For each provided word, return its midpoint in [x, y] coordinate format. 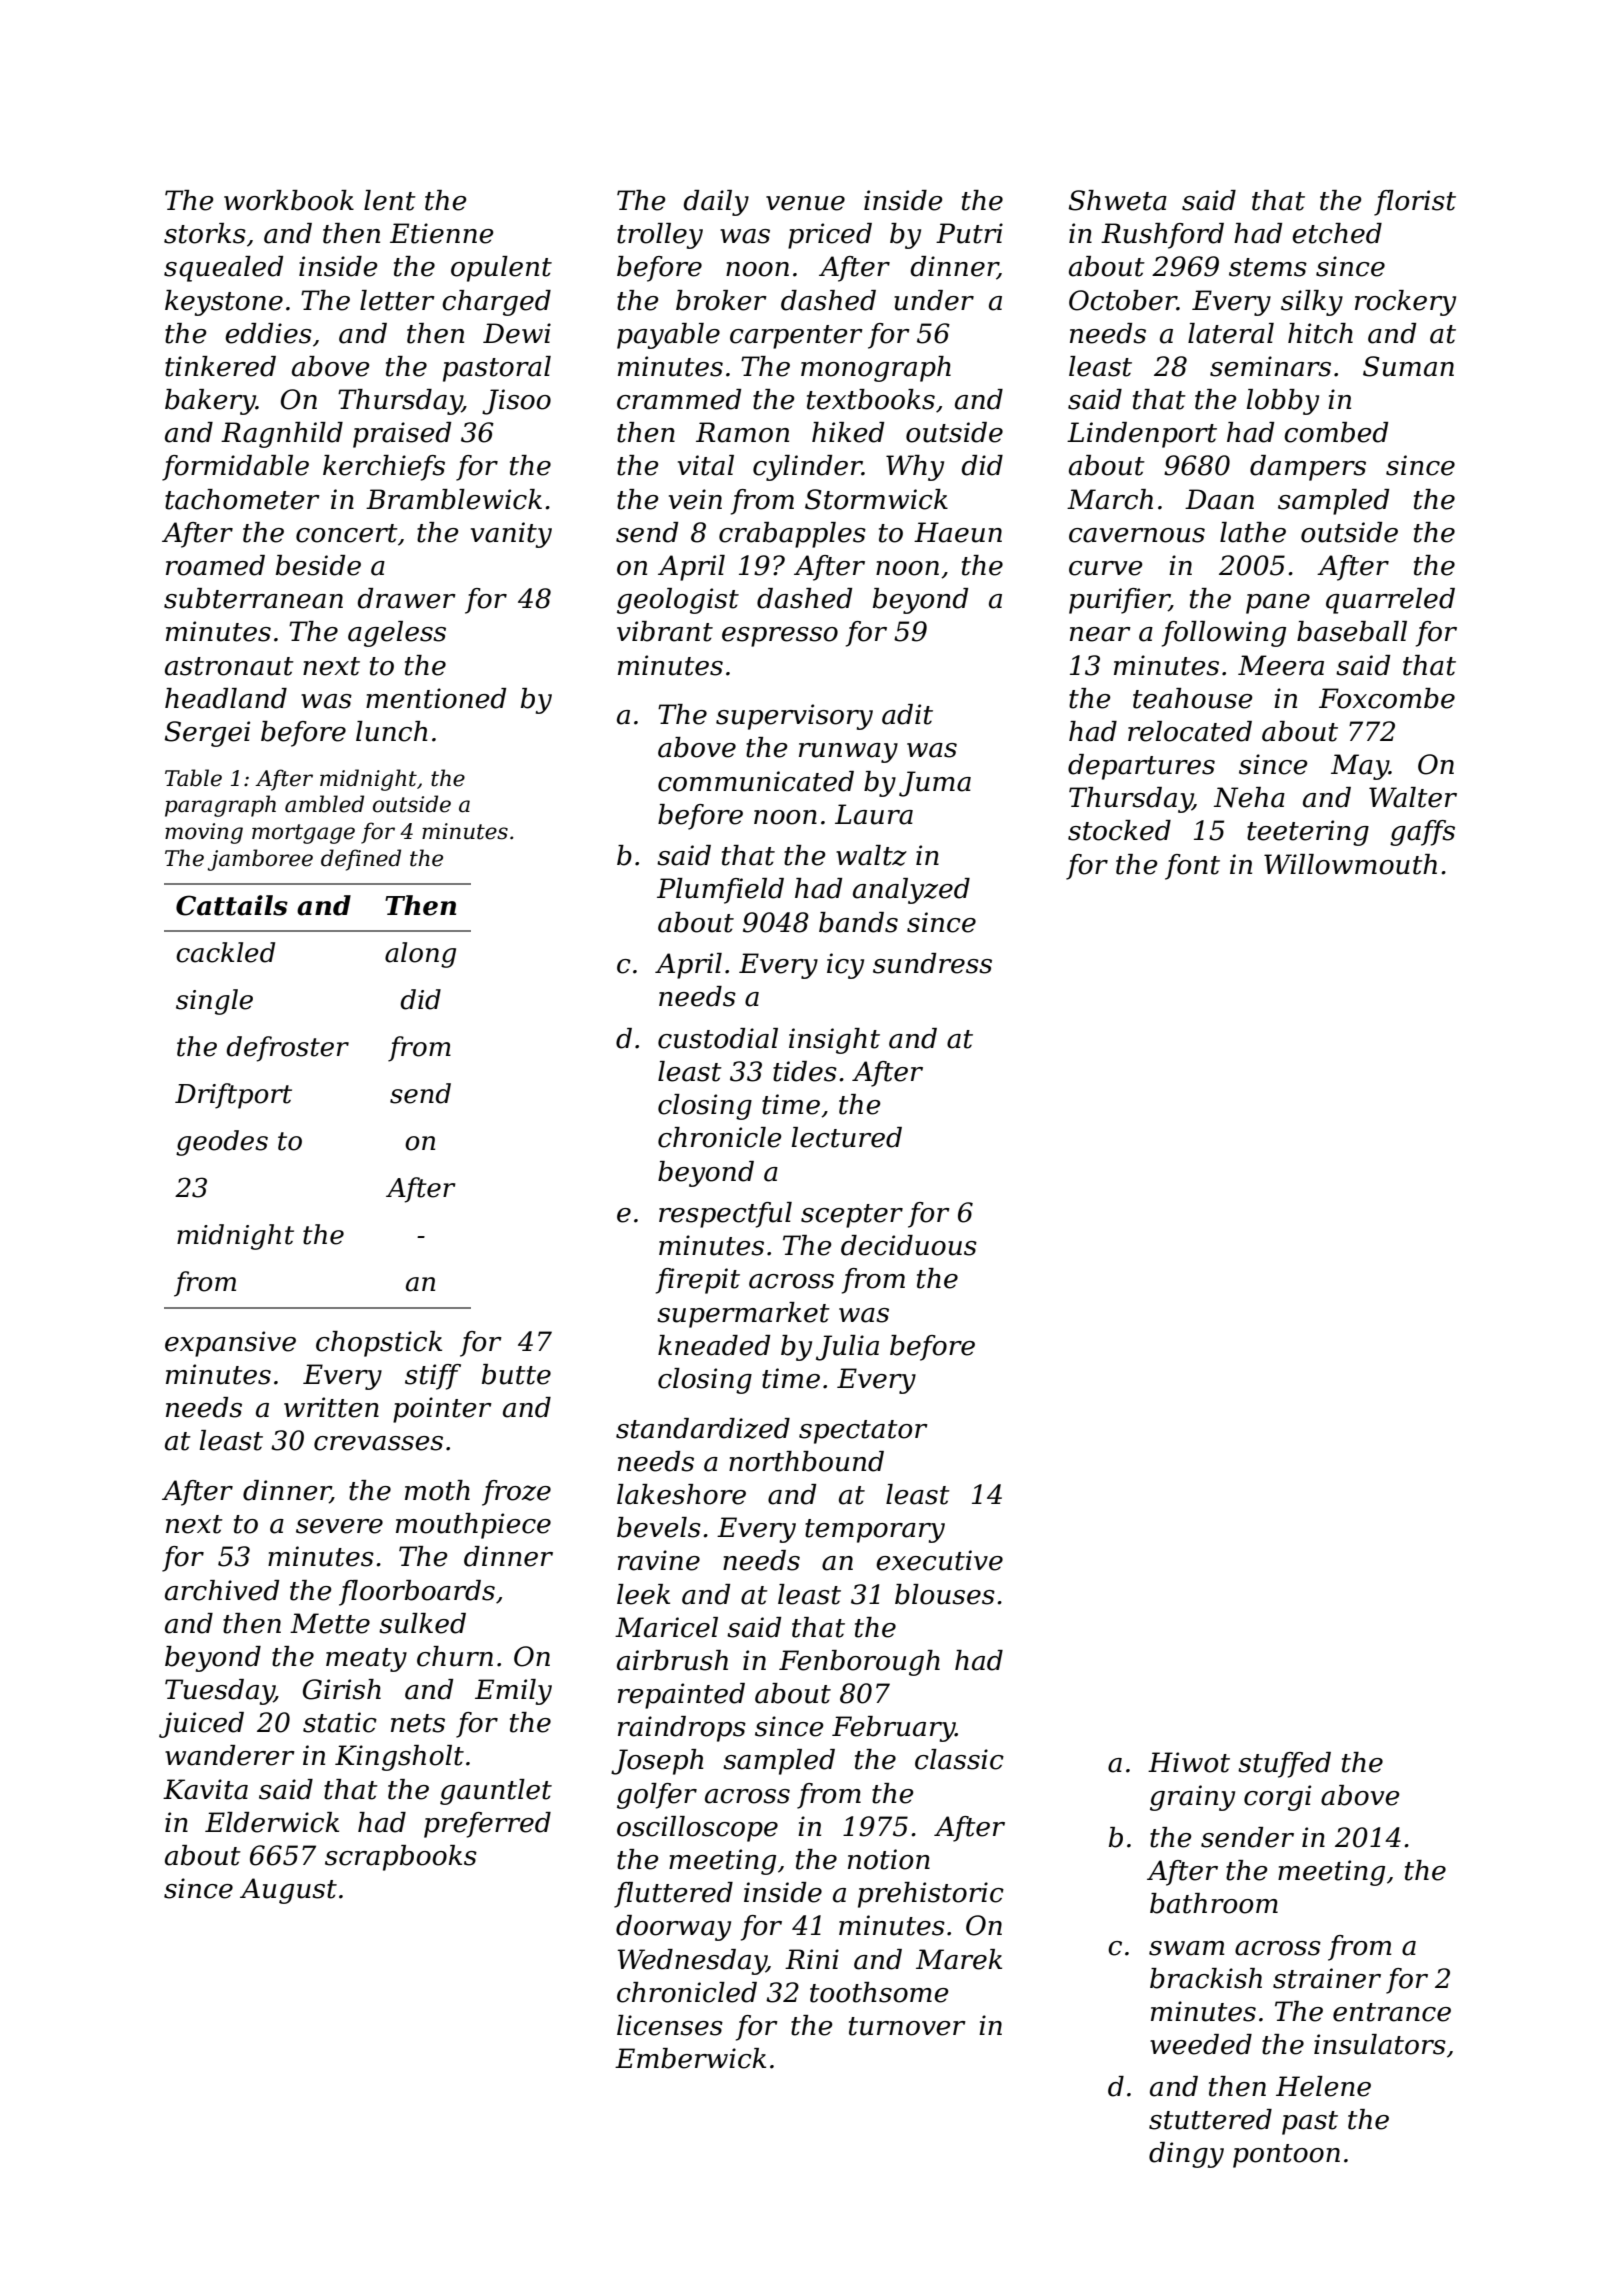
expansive [230, 1344]
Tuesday [219, 1692]
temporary [875, 1531]
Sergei [207, 734]
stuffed [1284, 1765]
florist [1415, 203]
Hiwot [1189, 1762]
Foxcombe [1387, 698]
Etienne [442, 233]
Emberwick [690, 2058]
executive [939, 1560]
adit [907, 714]
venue [805, 203]
